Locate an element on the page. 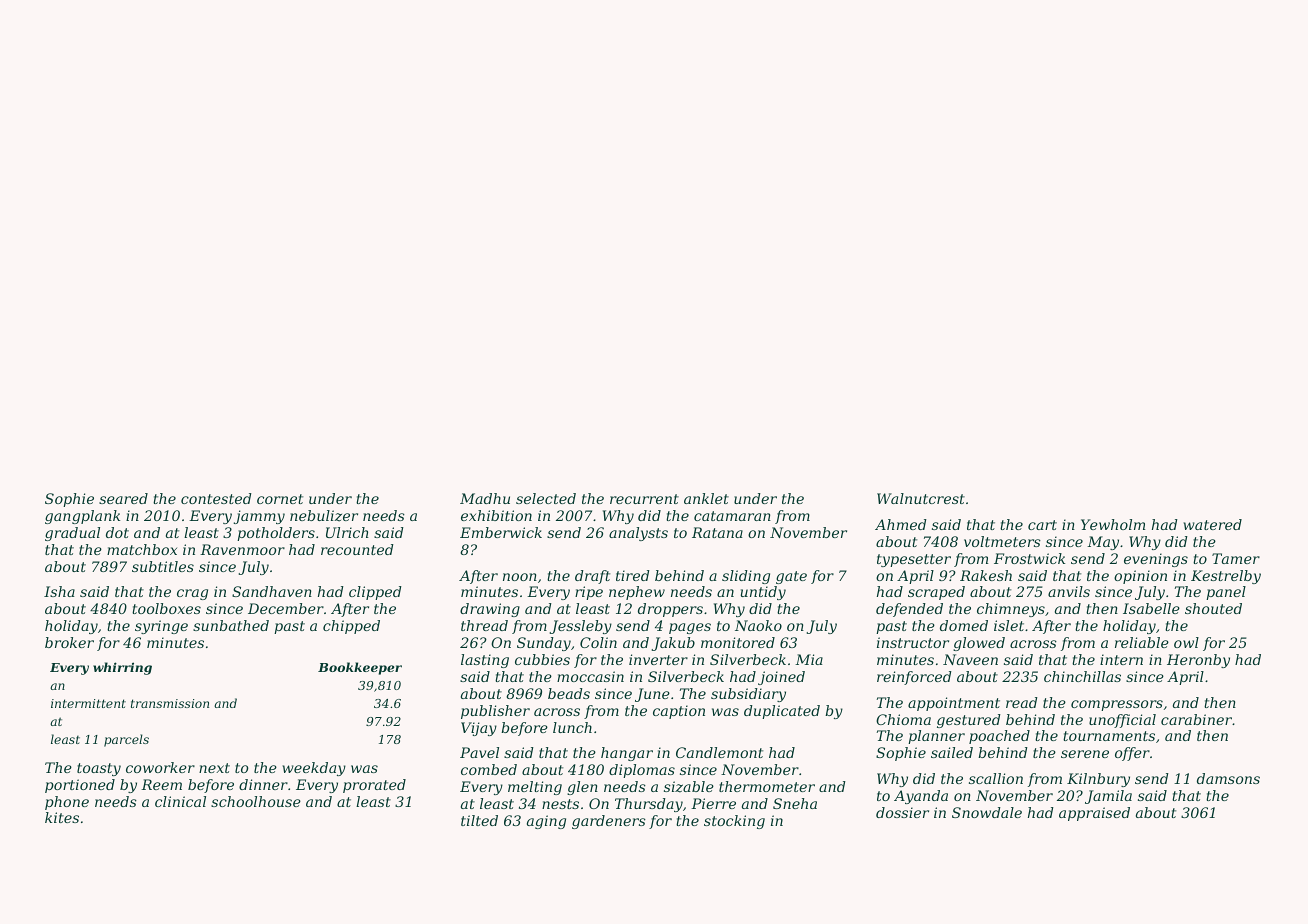  publisher is located at coordinates (495, 712).
